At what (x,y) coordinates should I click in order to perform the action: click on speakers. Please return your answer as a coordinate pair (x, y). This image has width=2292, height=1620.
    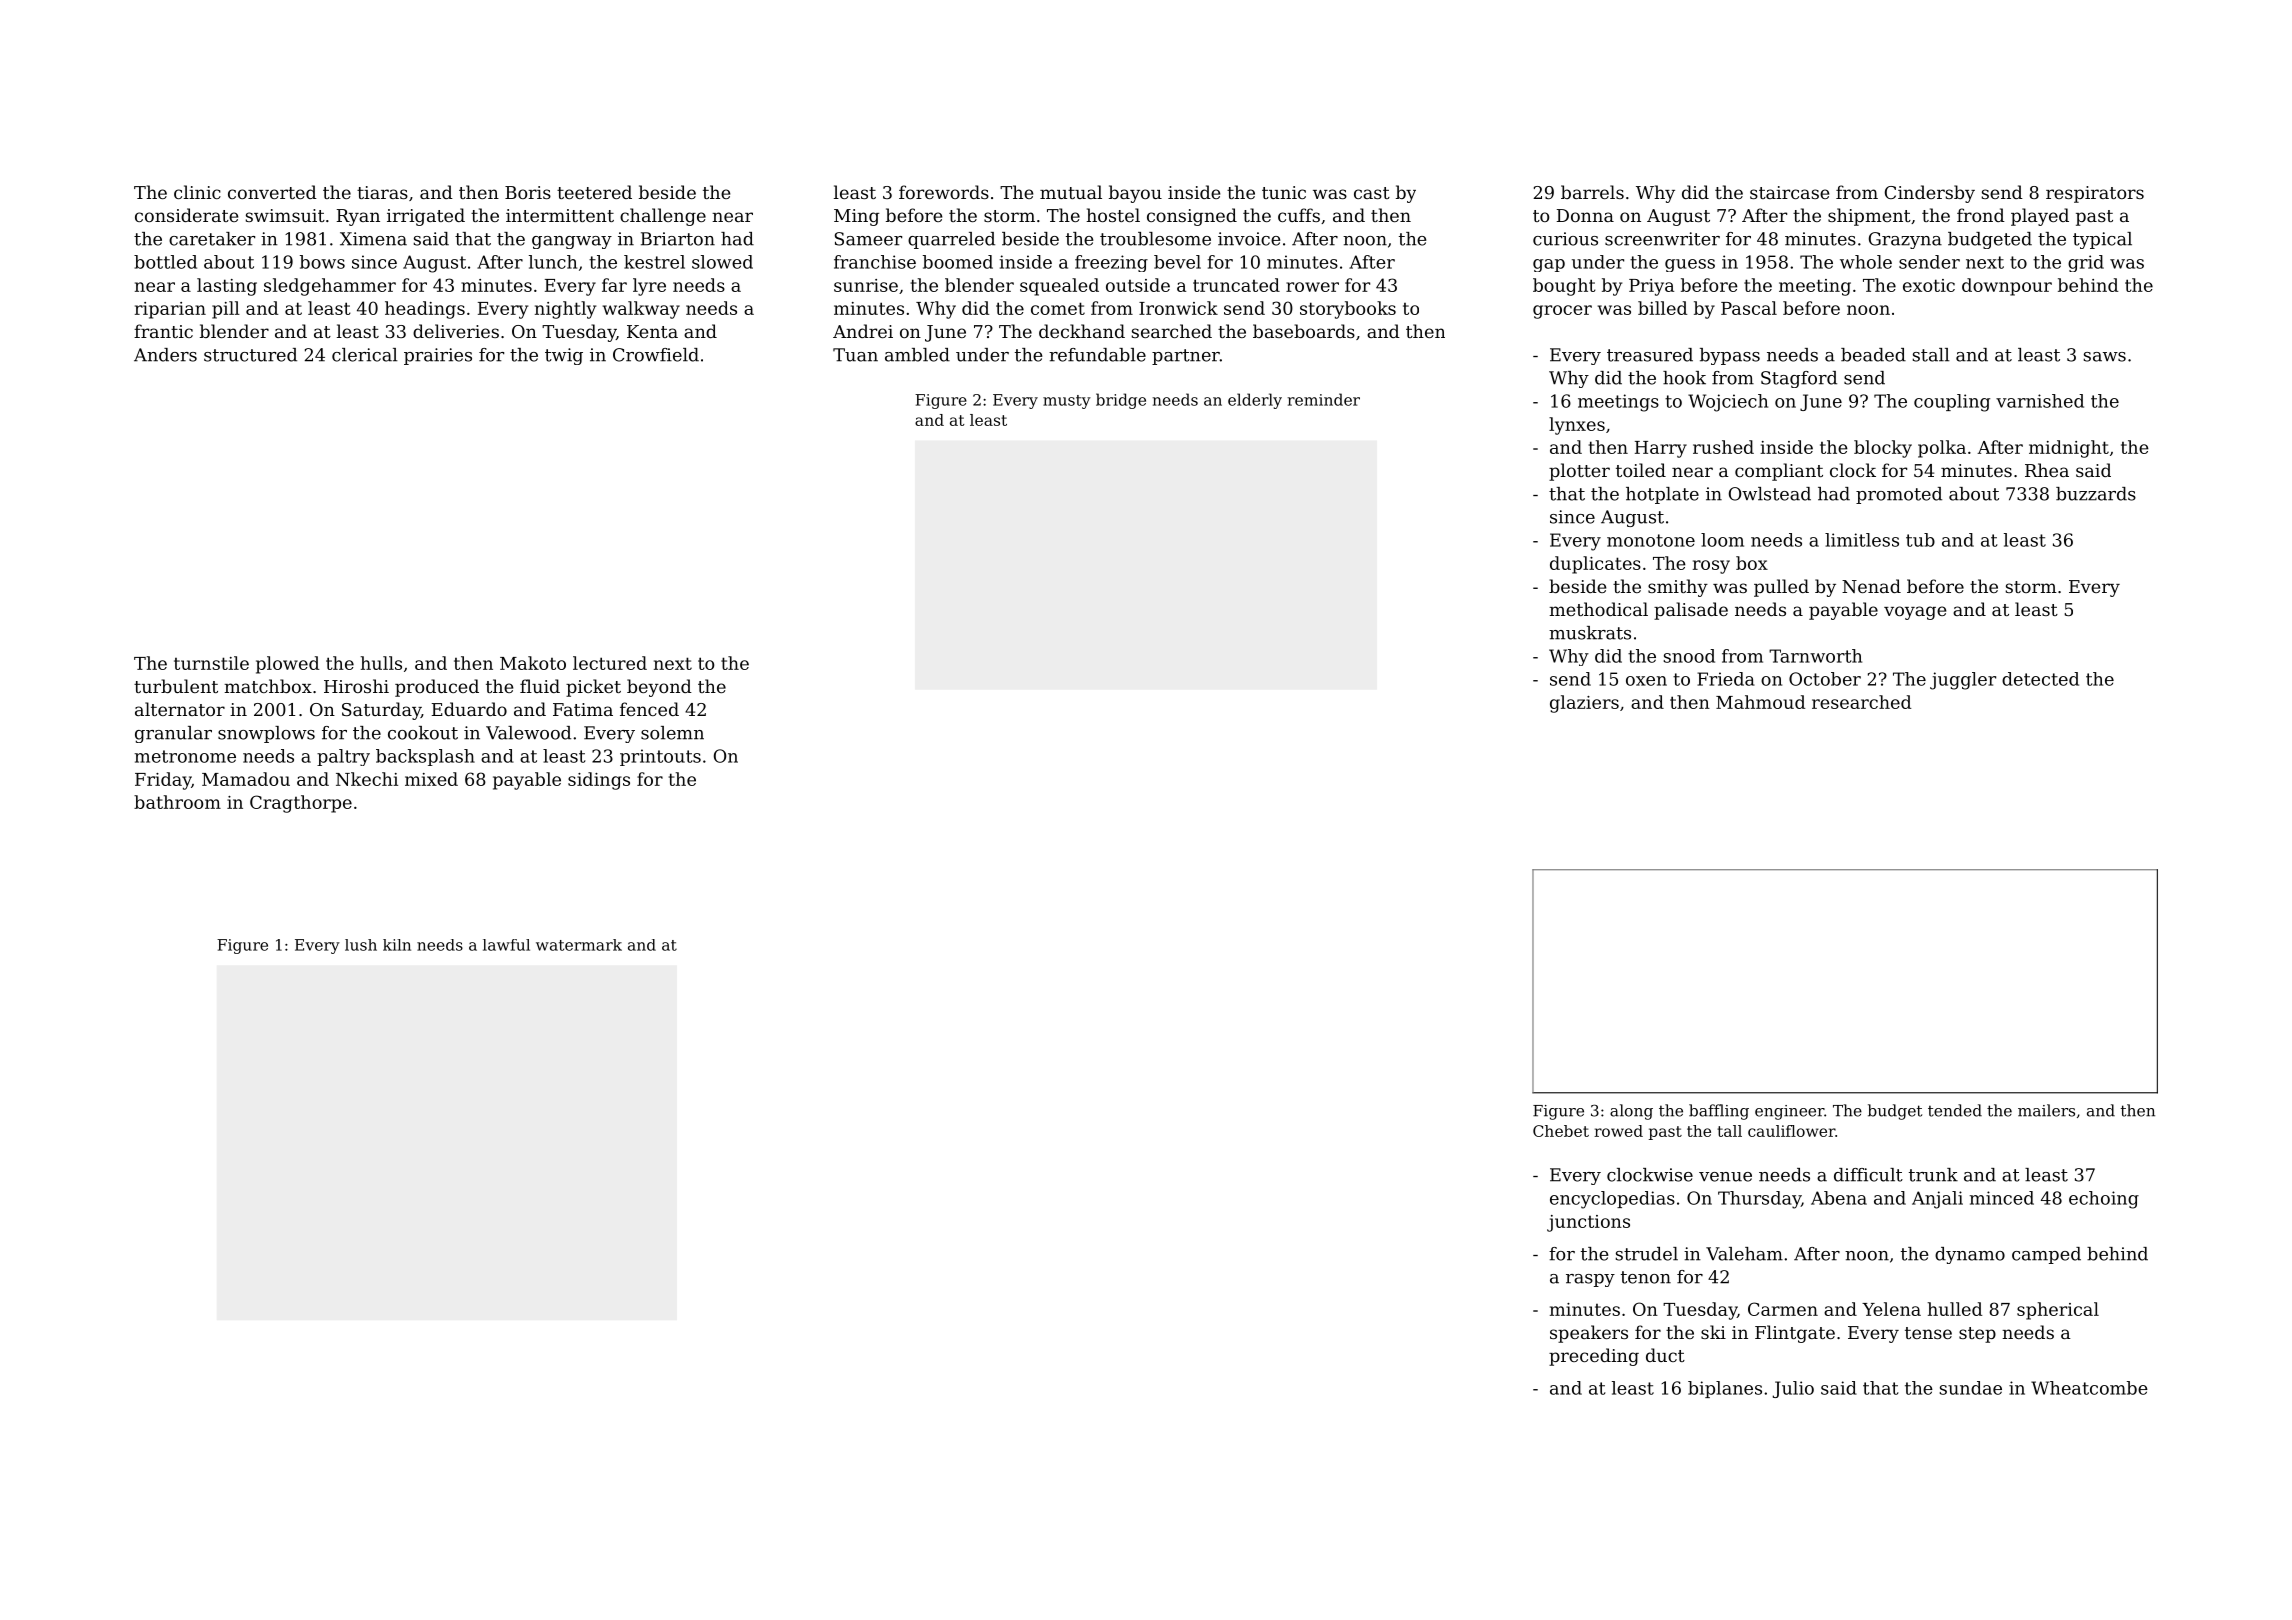
    Looking at the image, I should click on (1589, 1334).
